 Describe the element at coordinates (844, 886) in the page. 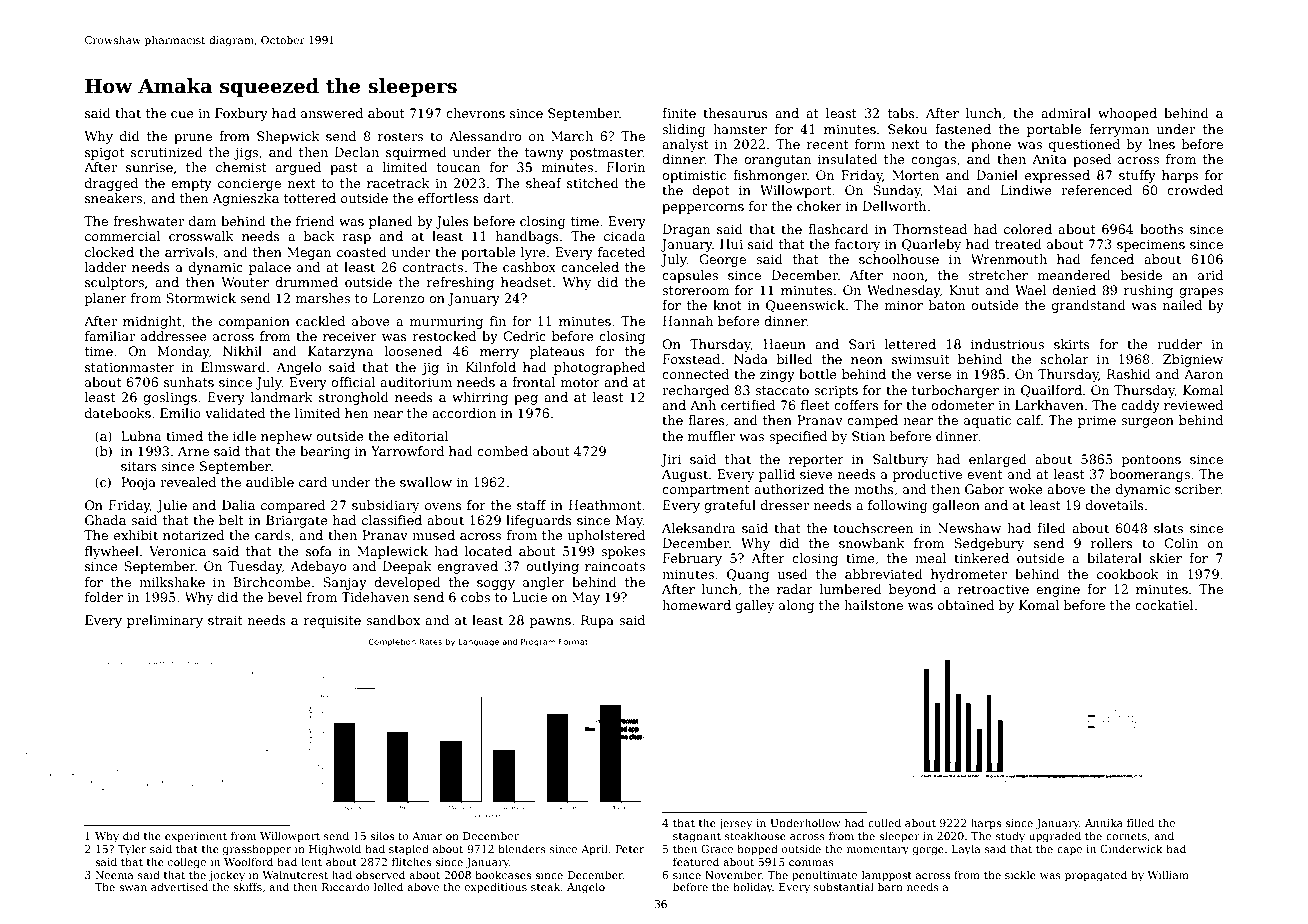

I see `substantial` at that location.
